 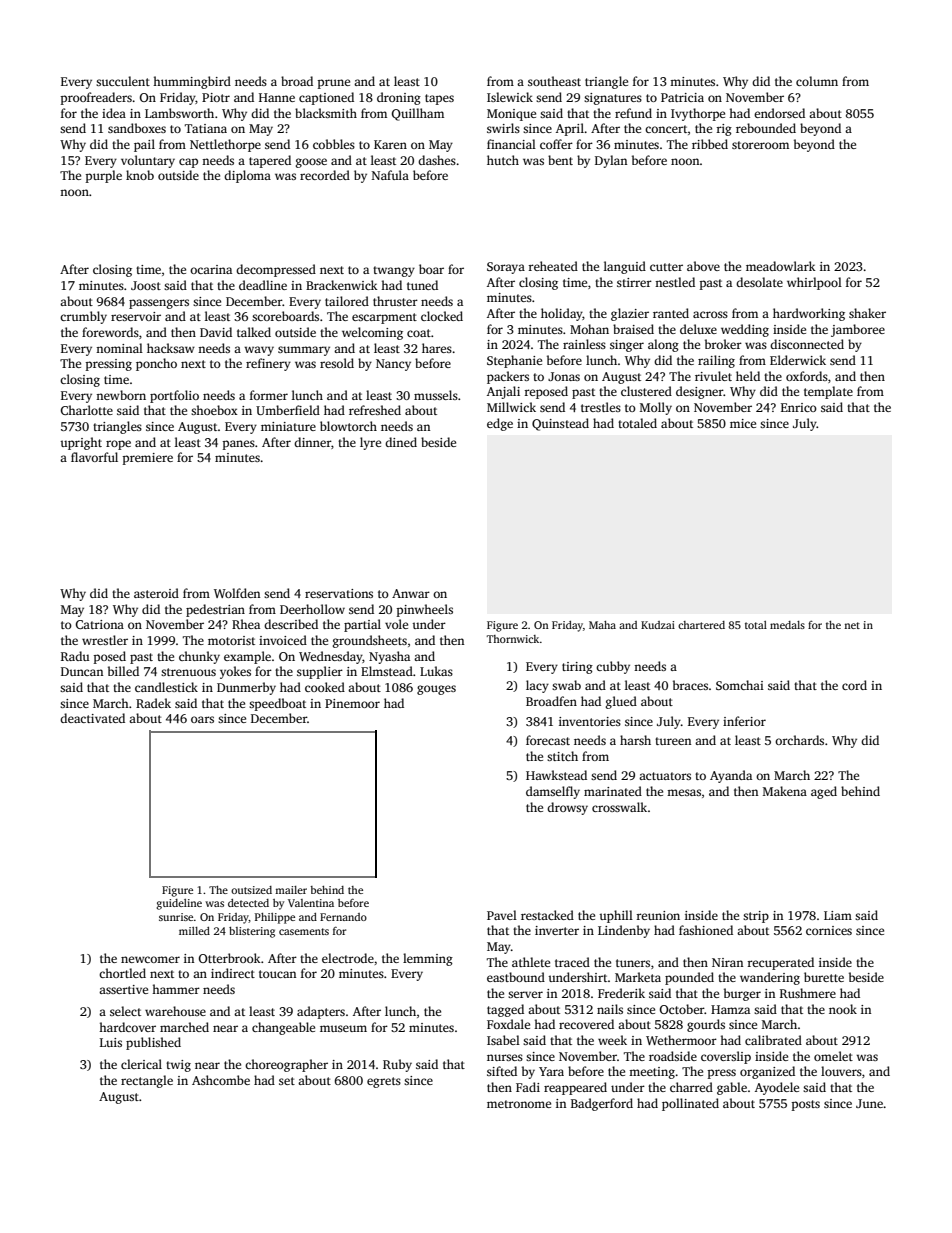 What do you see at coordinates (744, 721) in the screenshot?
I see `inferior` at bounding box center [744, 721].
